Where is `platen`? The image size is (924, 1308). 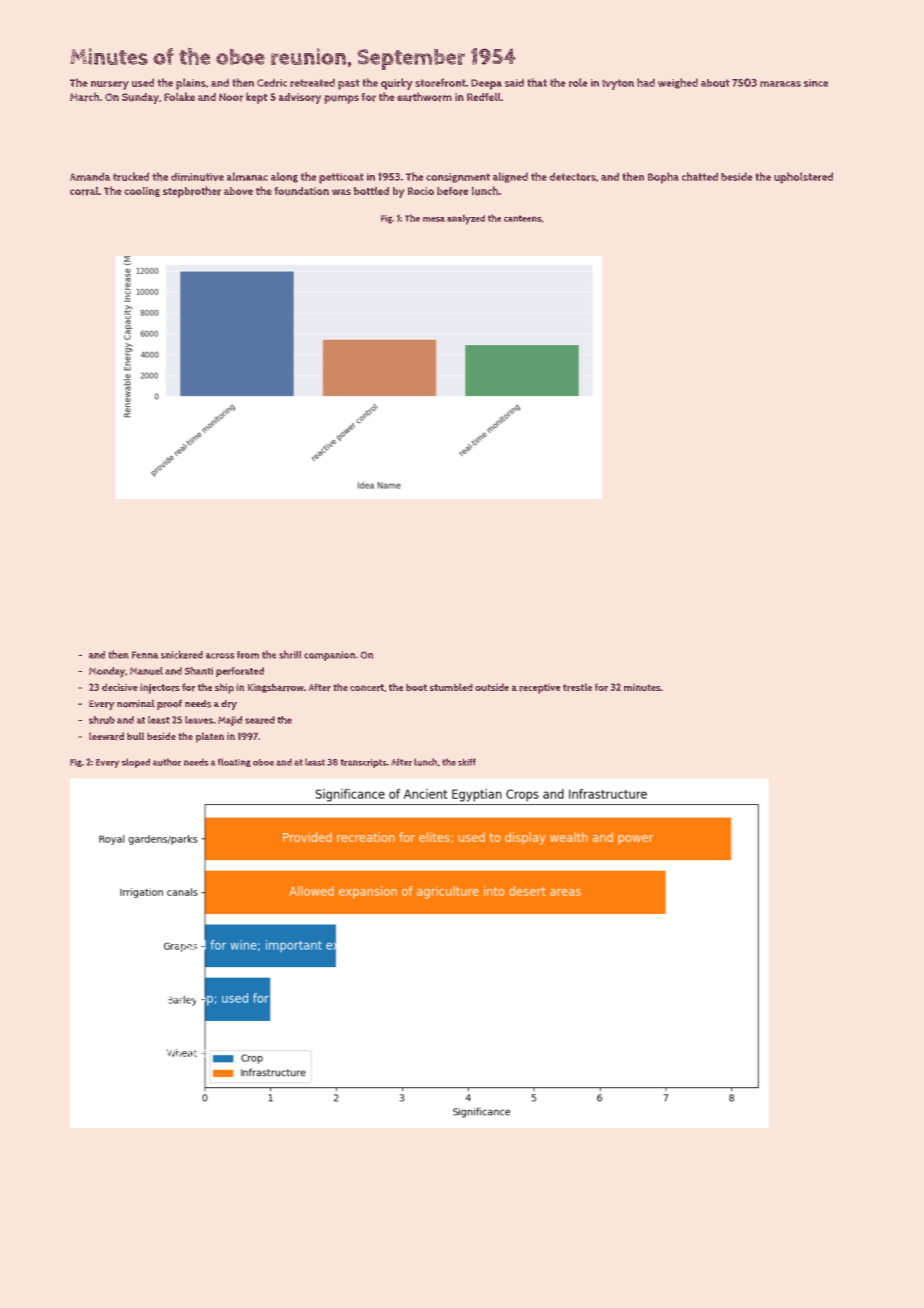
platen is located at coordinates (210, 737).
